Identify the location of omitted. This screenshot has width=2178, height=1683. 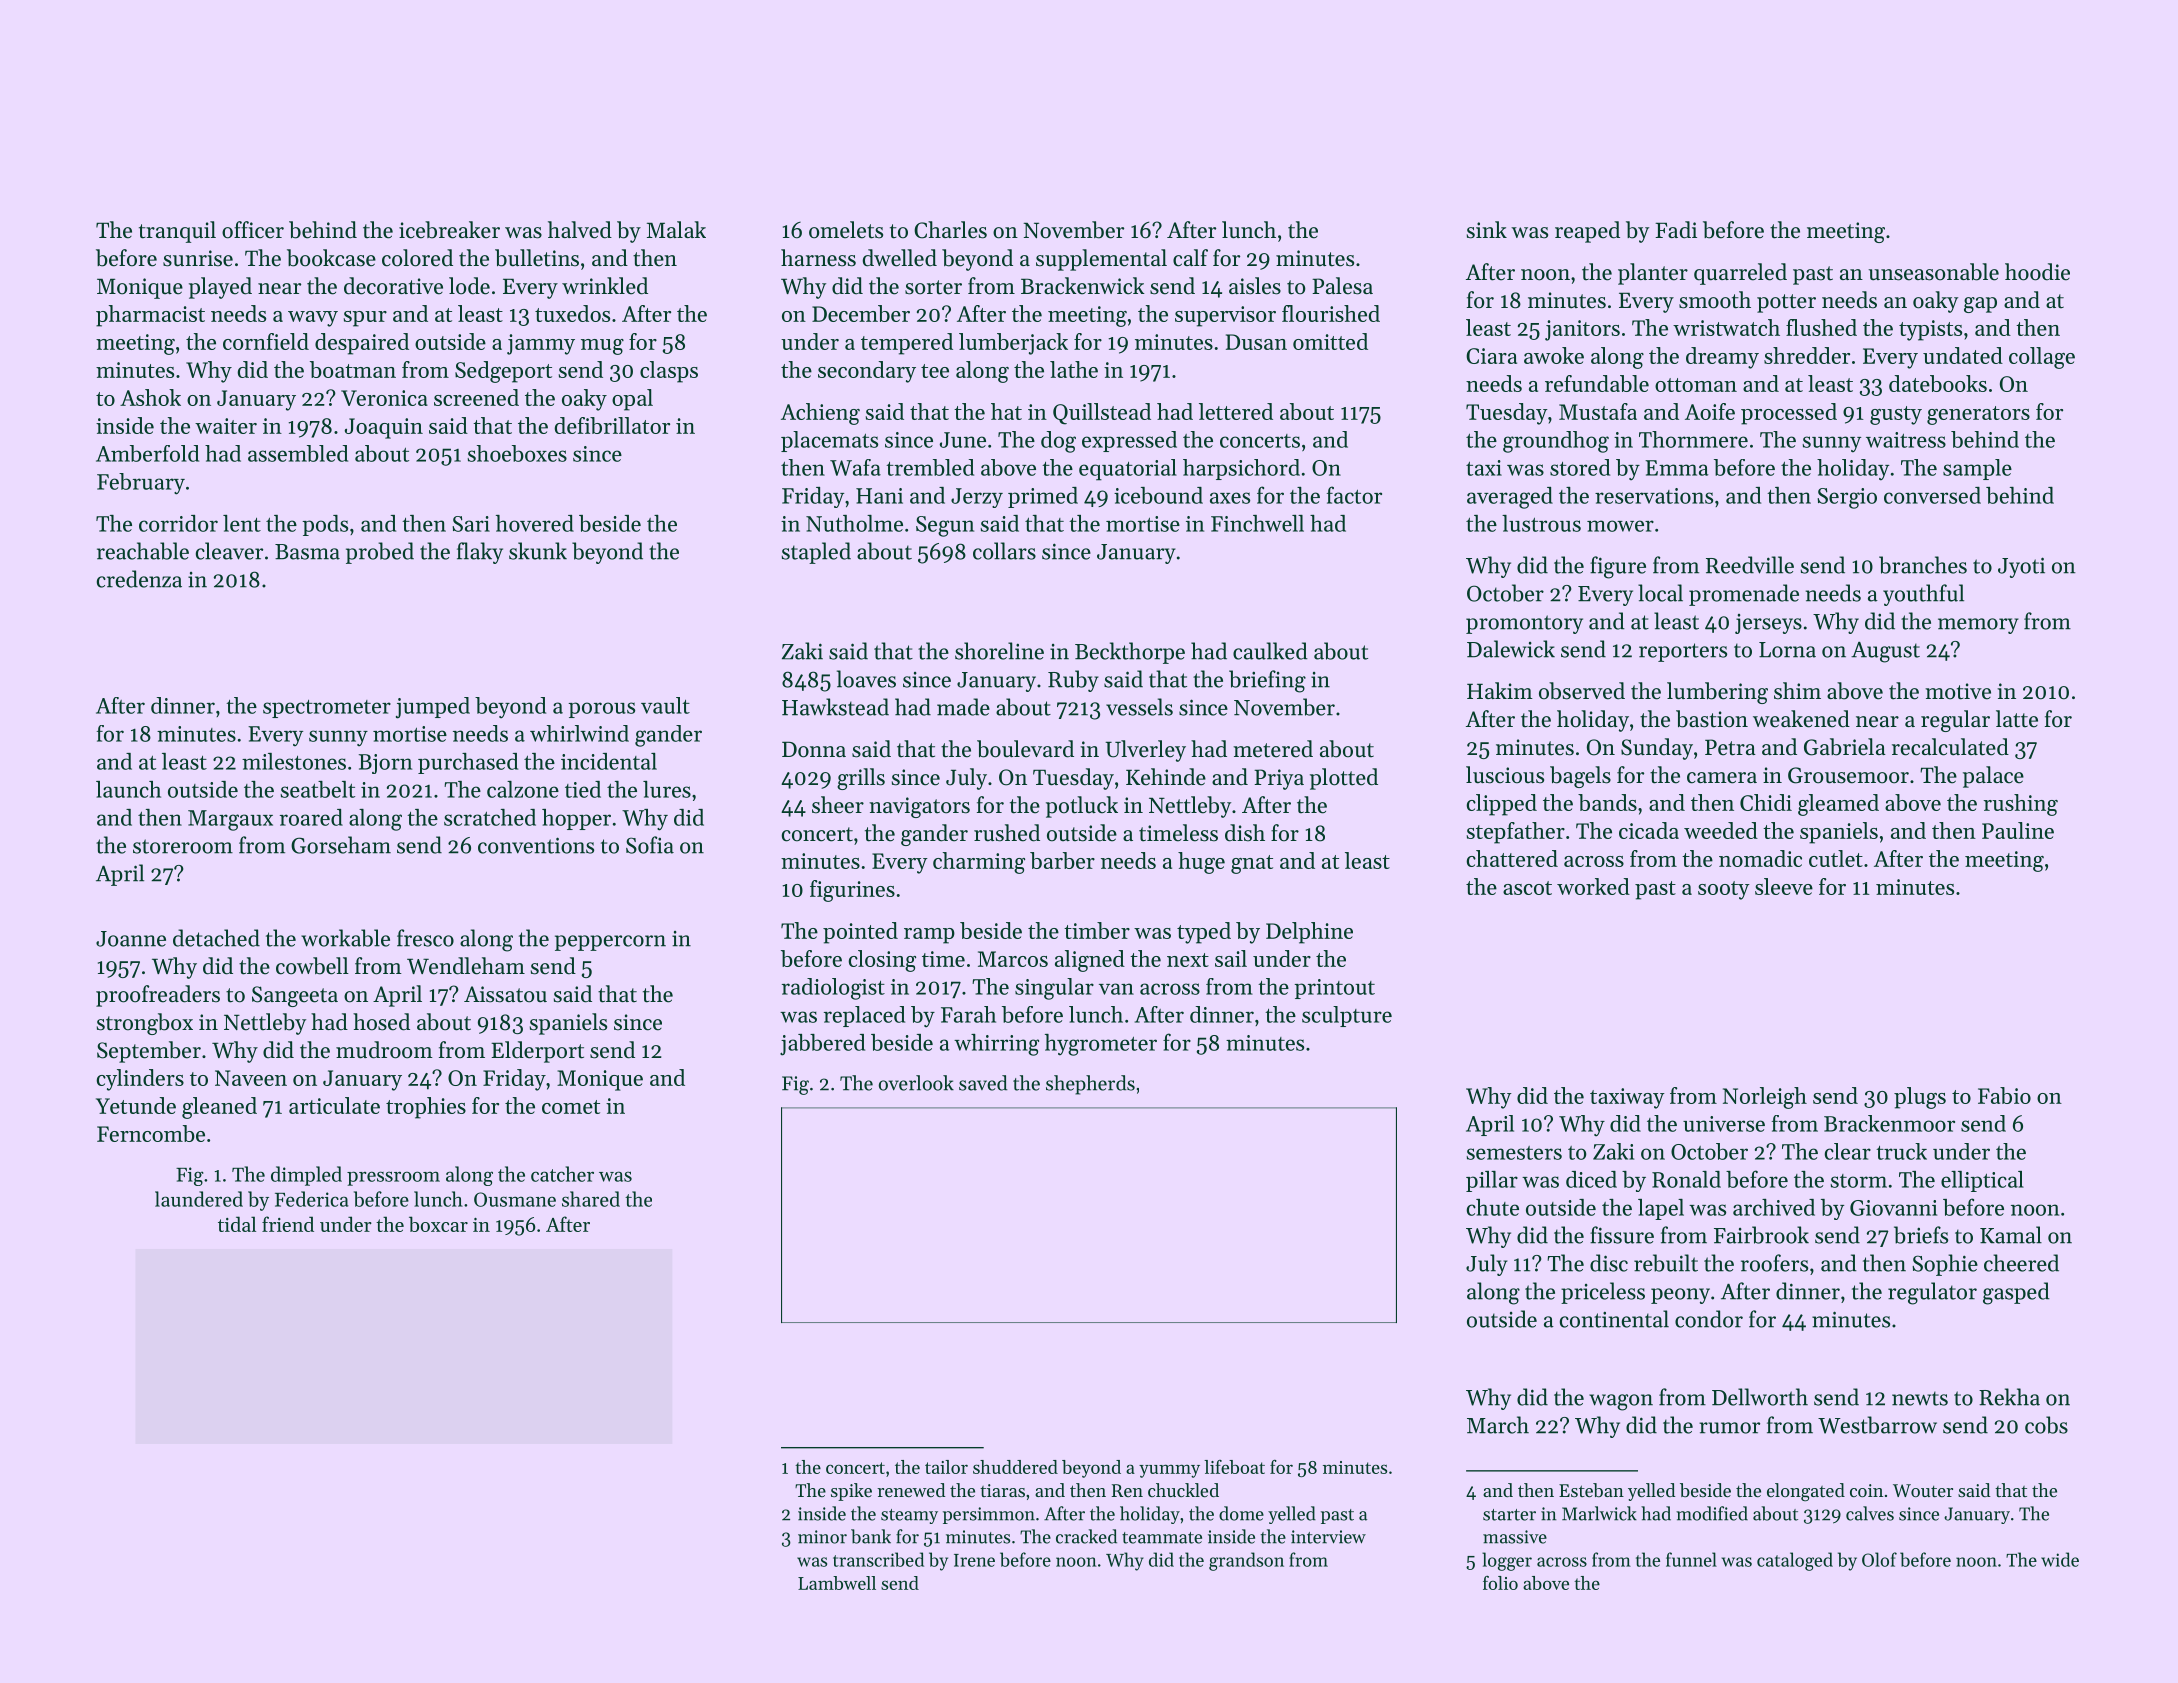
(1330, 341).
